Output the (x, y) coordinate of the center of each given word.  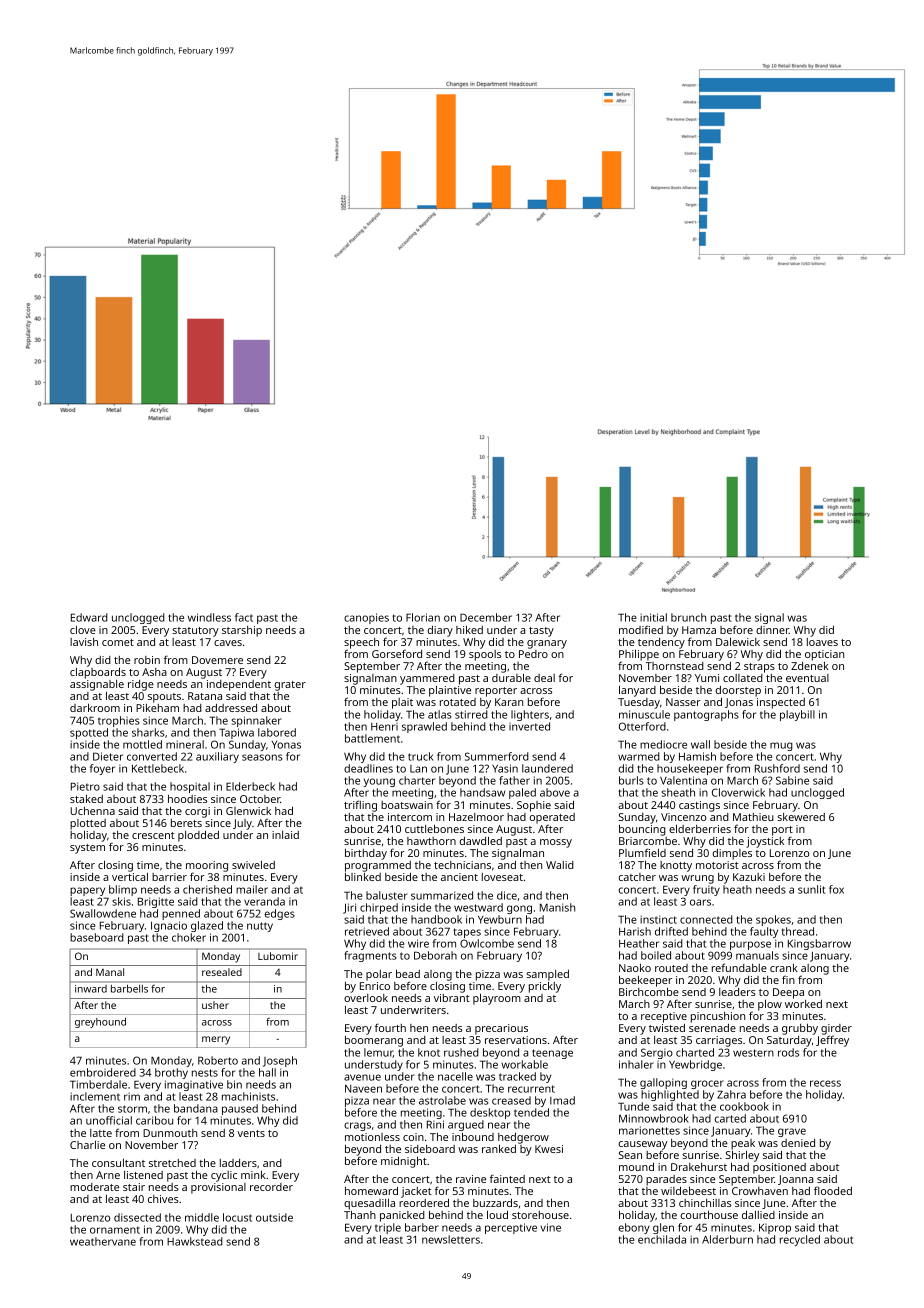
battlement (372, 738)
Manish (557, 907)
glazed (207, 926)
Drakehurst (699, 1167)
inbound (473, 1136)
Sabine (792, 780)
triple (388, 1228)
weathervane (103, 1241)
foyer (102, 769)
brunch (688, 617)
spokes (773, 920)
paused (240, 1109)
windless (209, 617)
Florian (423, 617)
